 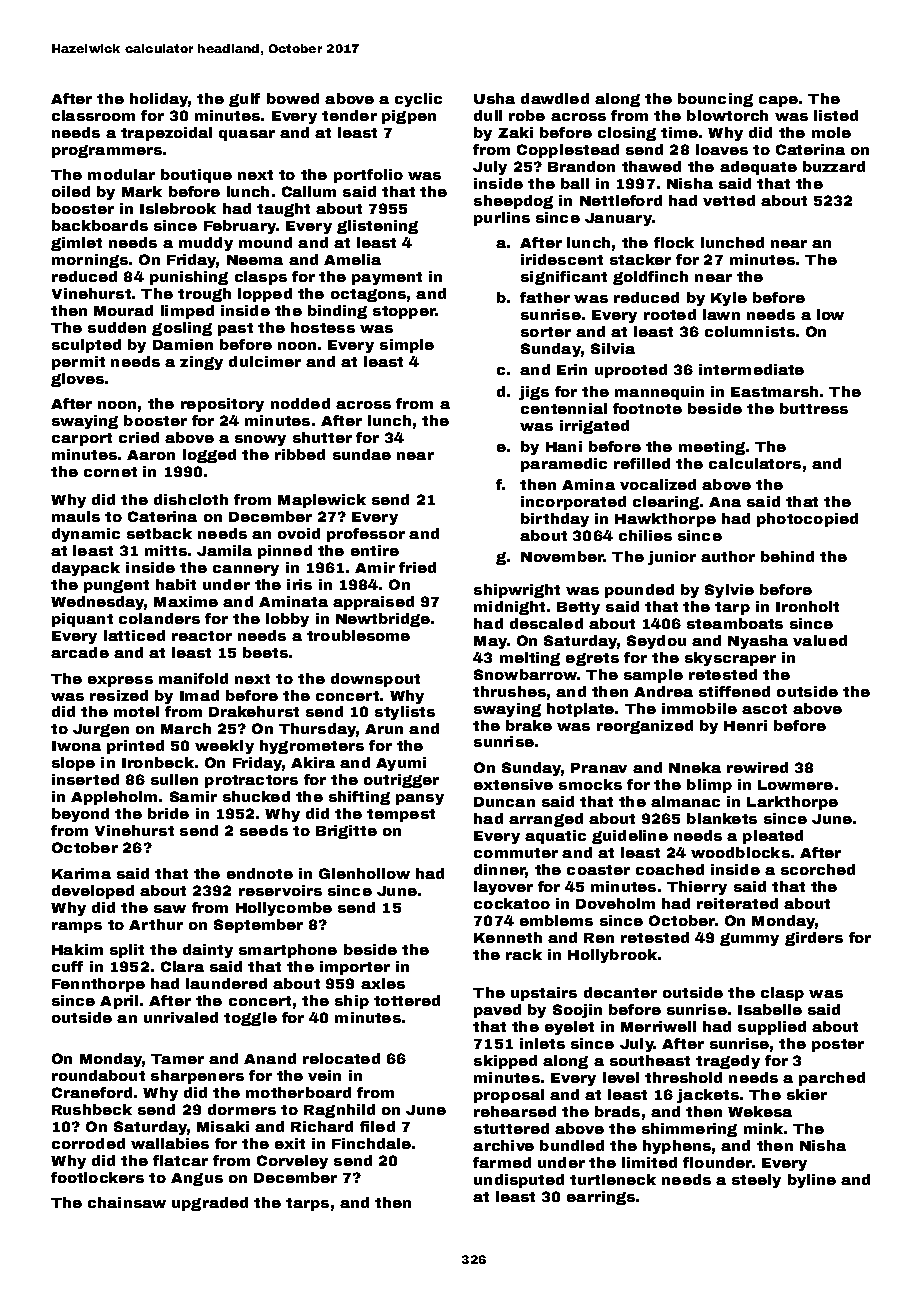 What do you see at coordinates (76, 746) in the screenshot?
I see `Iwona` at bounding box center [76, 746].
